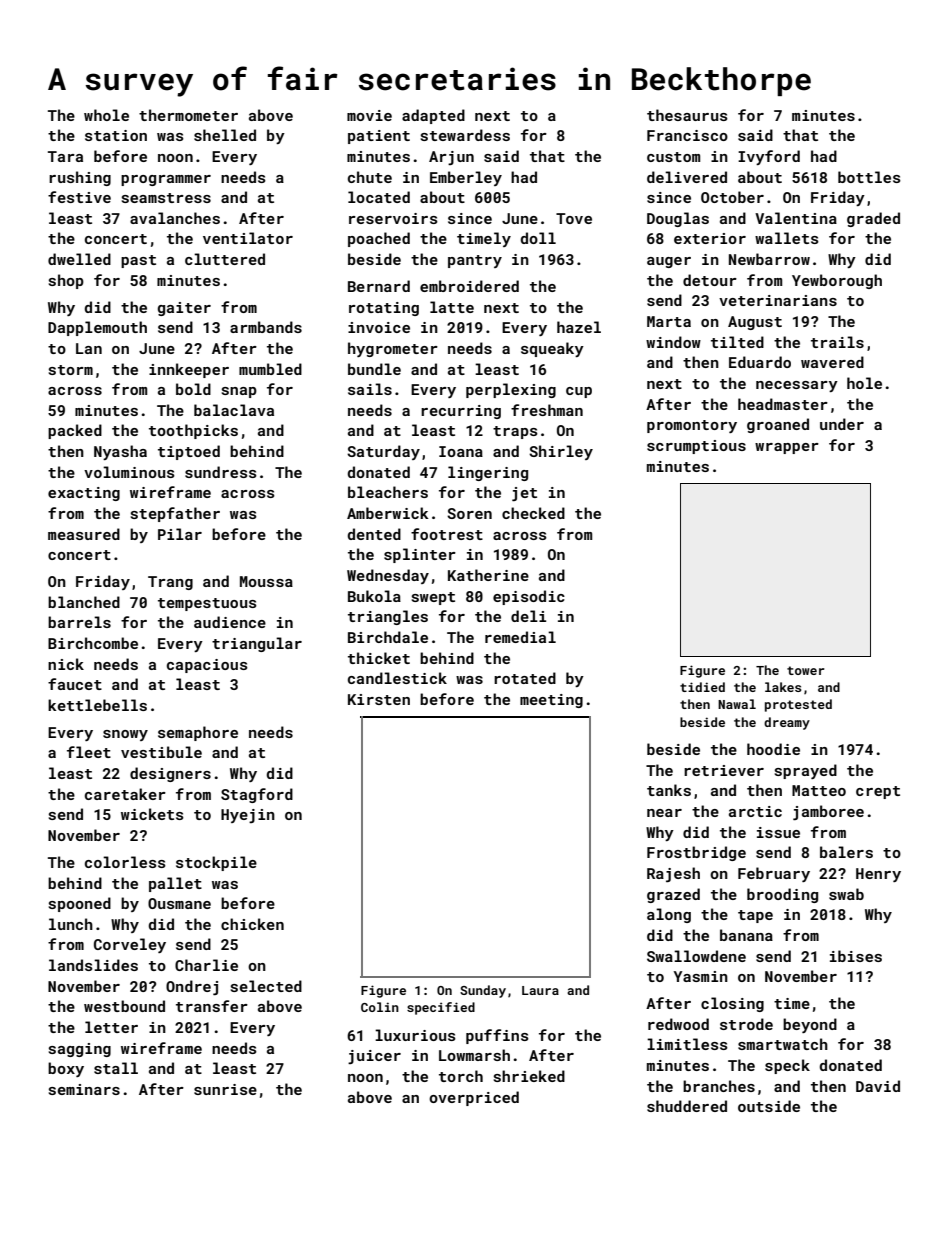 This screenshot has height=1233, width=952. What do you see at coordinates (869, 177) in the screenshot?
I see `bottles` at bounding box center [869, 177].
